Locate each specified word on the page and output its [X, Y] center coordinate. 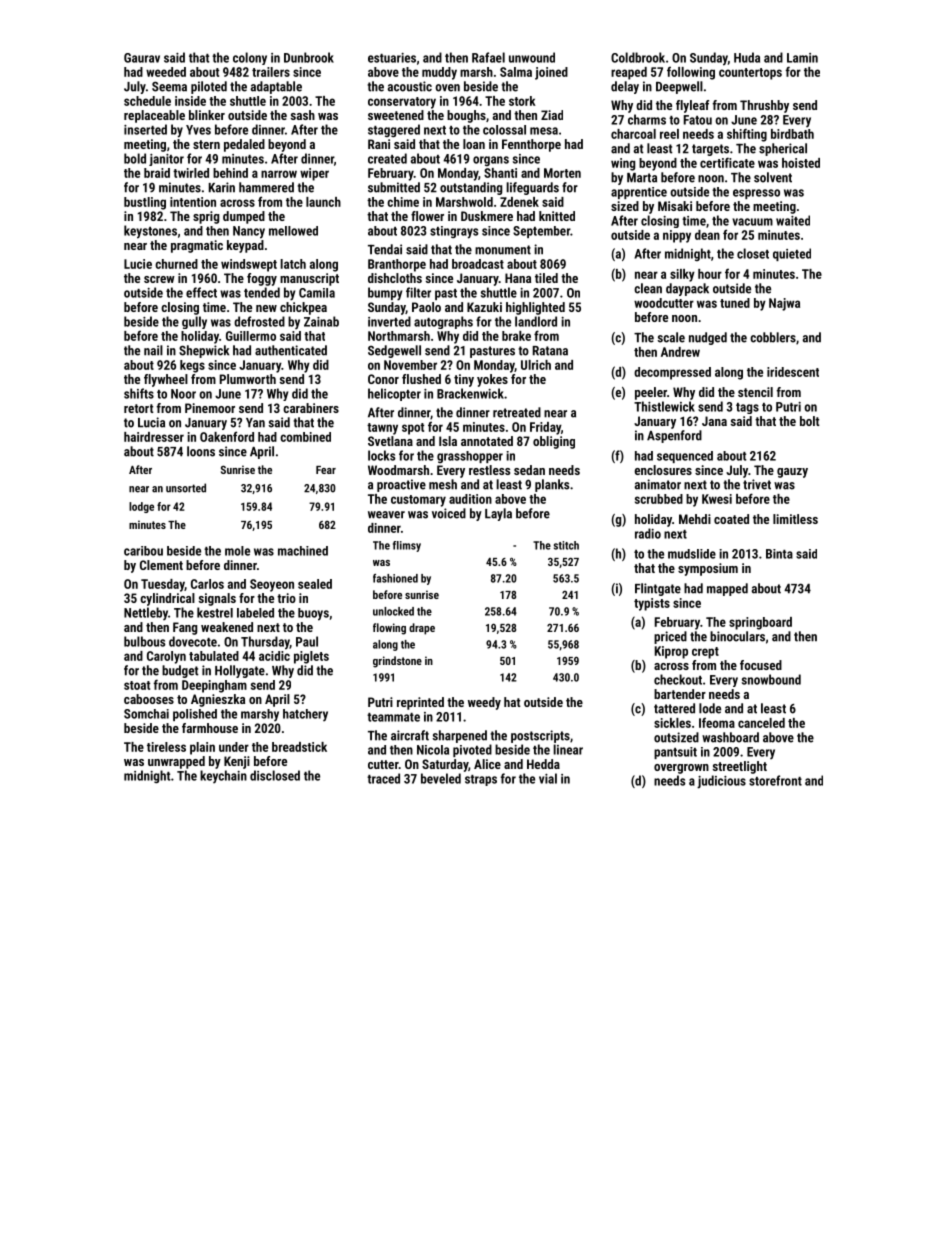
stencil [755, 392]
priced [670, 637]
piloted [209, 87]
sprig [206, 217]
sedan [529, 470]
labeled [255, 613]
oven [447, 88]
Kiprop [671, 652]
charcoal [633, 134]
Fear [326, 470]
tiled [546, 278]
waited [793, 220]
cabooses [149, 699]
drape [422, 629]
